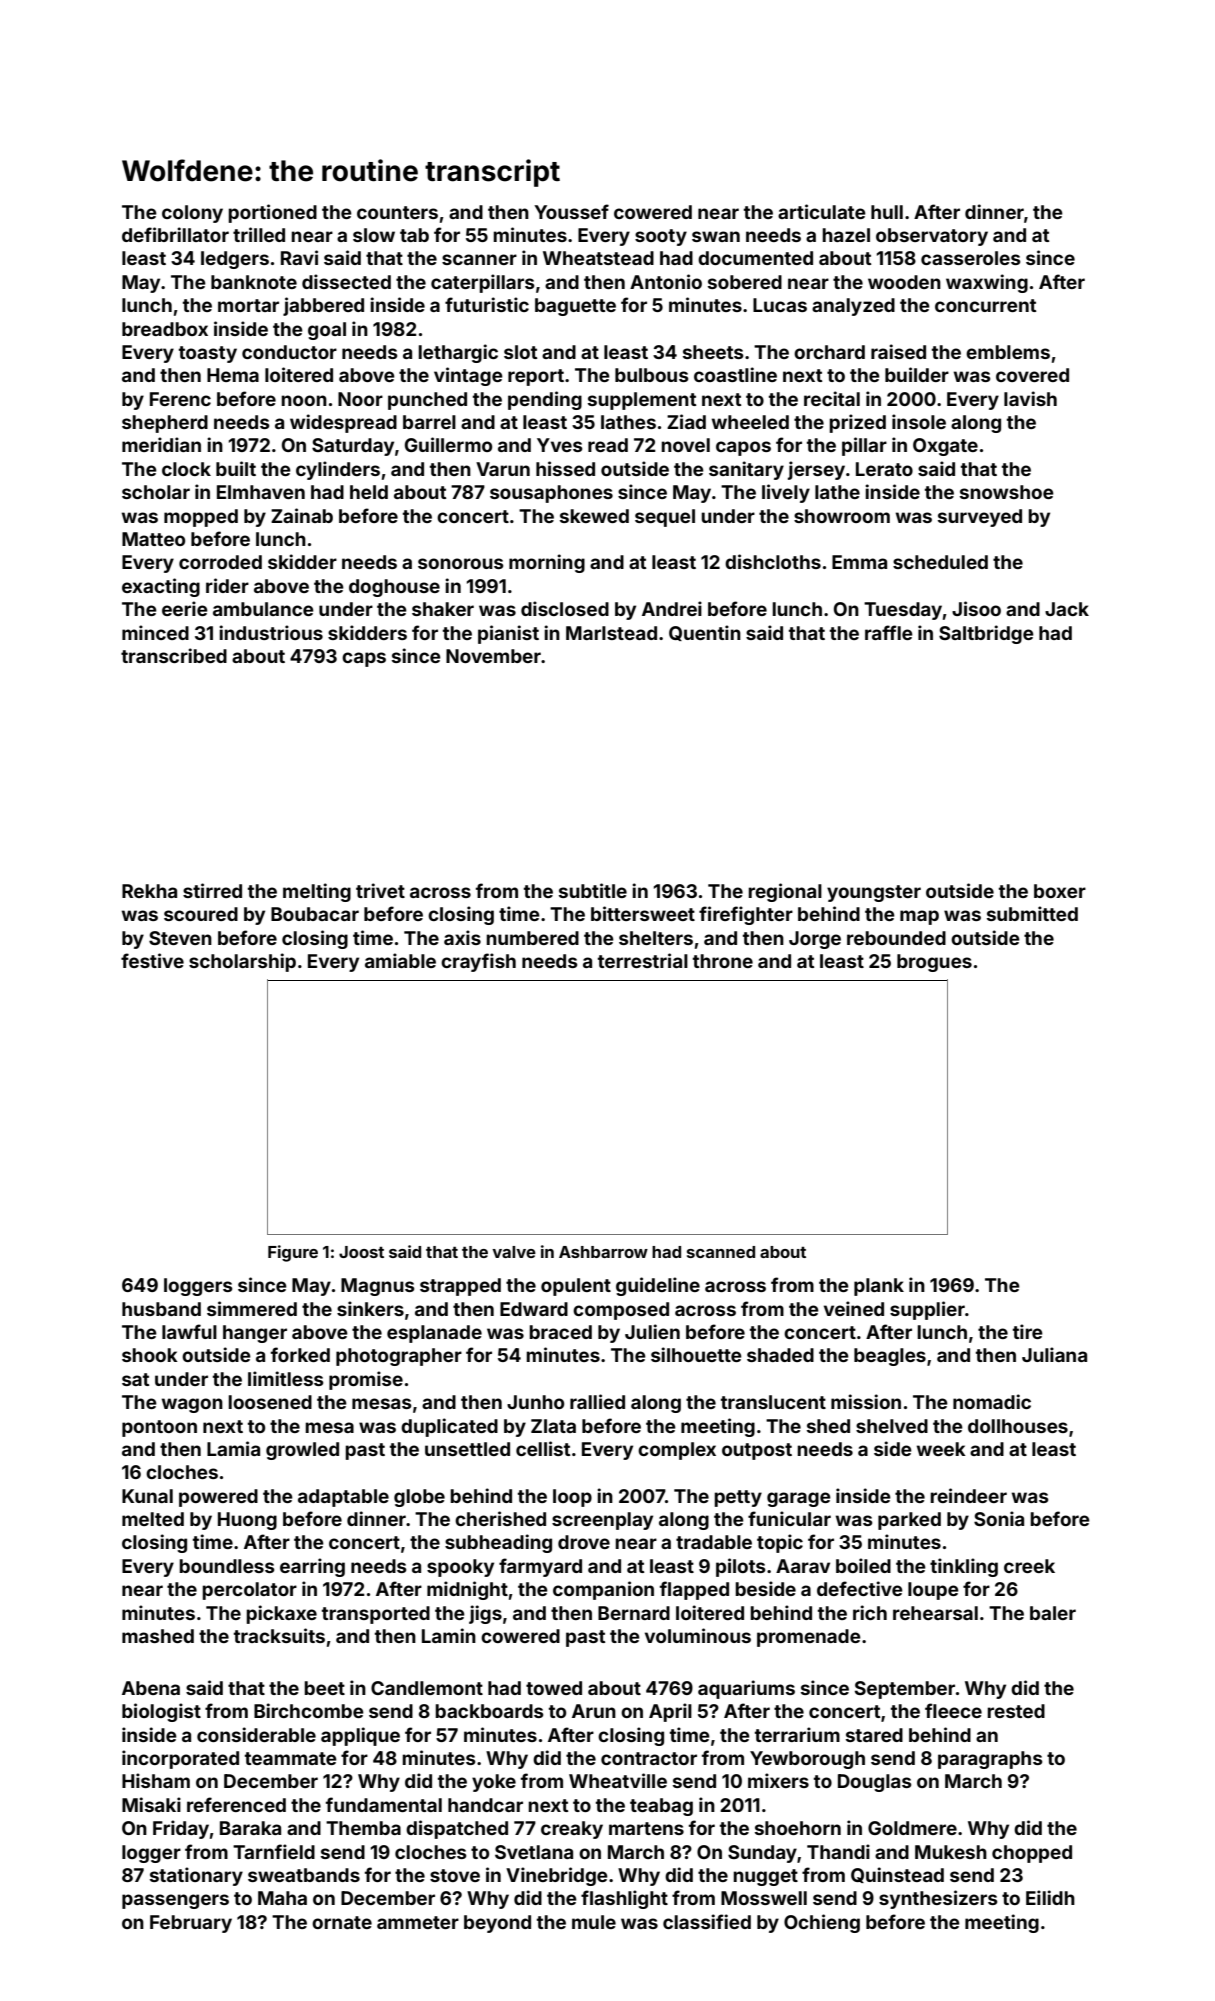 Image resolution: width=1215 pixels, height=2001 pixels. What do you see at coordinates (514, 1252) in the screenshot?
I see `valve` at bounding box center [514, 1252].
